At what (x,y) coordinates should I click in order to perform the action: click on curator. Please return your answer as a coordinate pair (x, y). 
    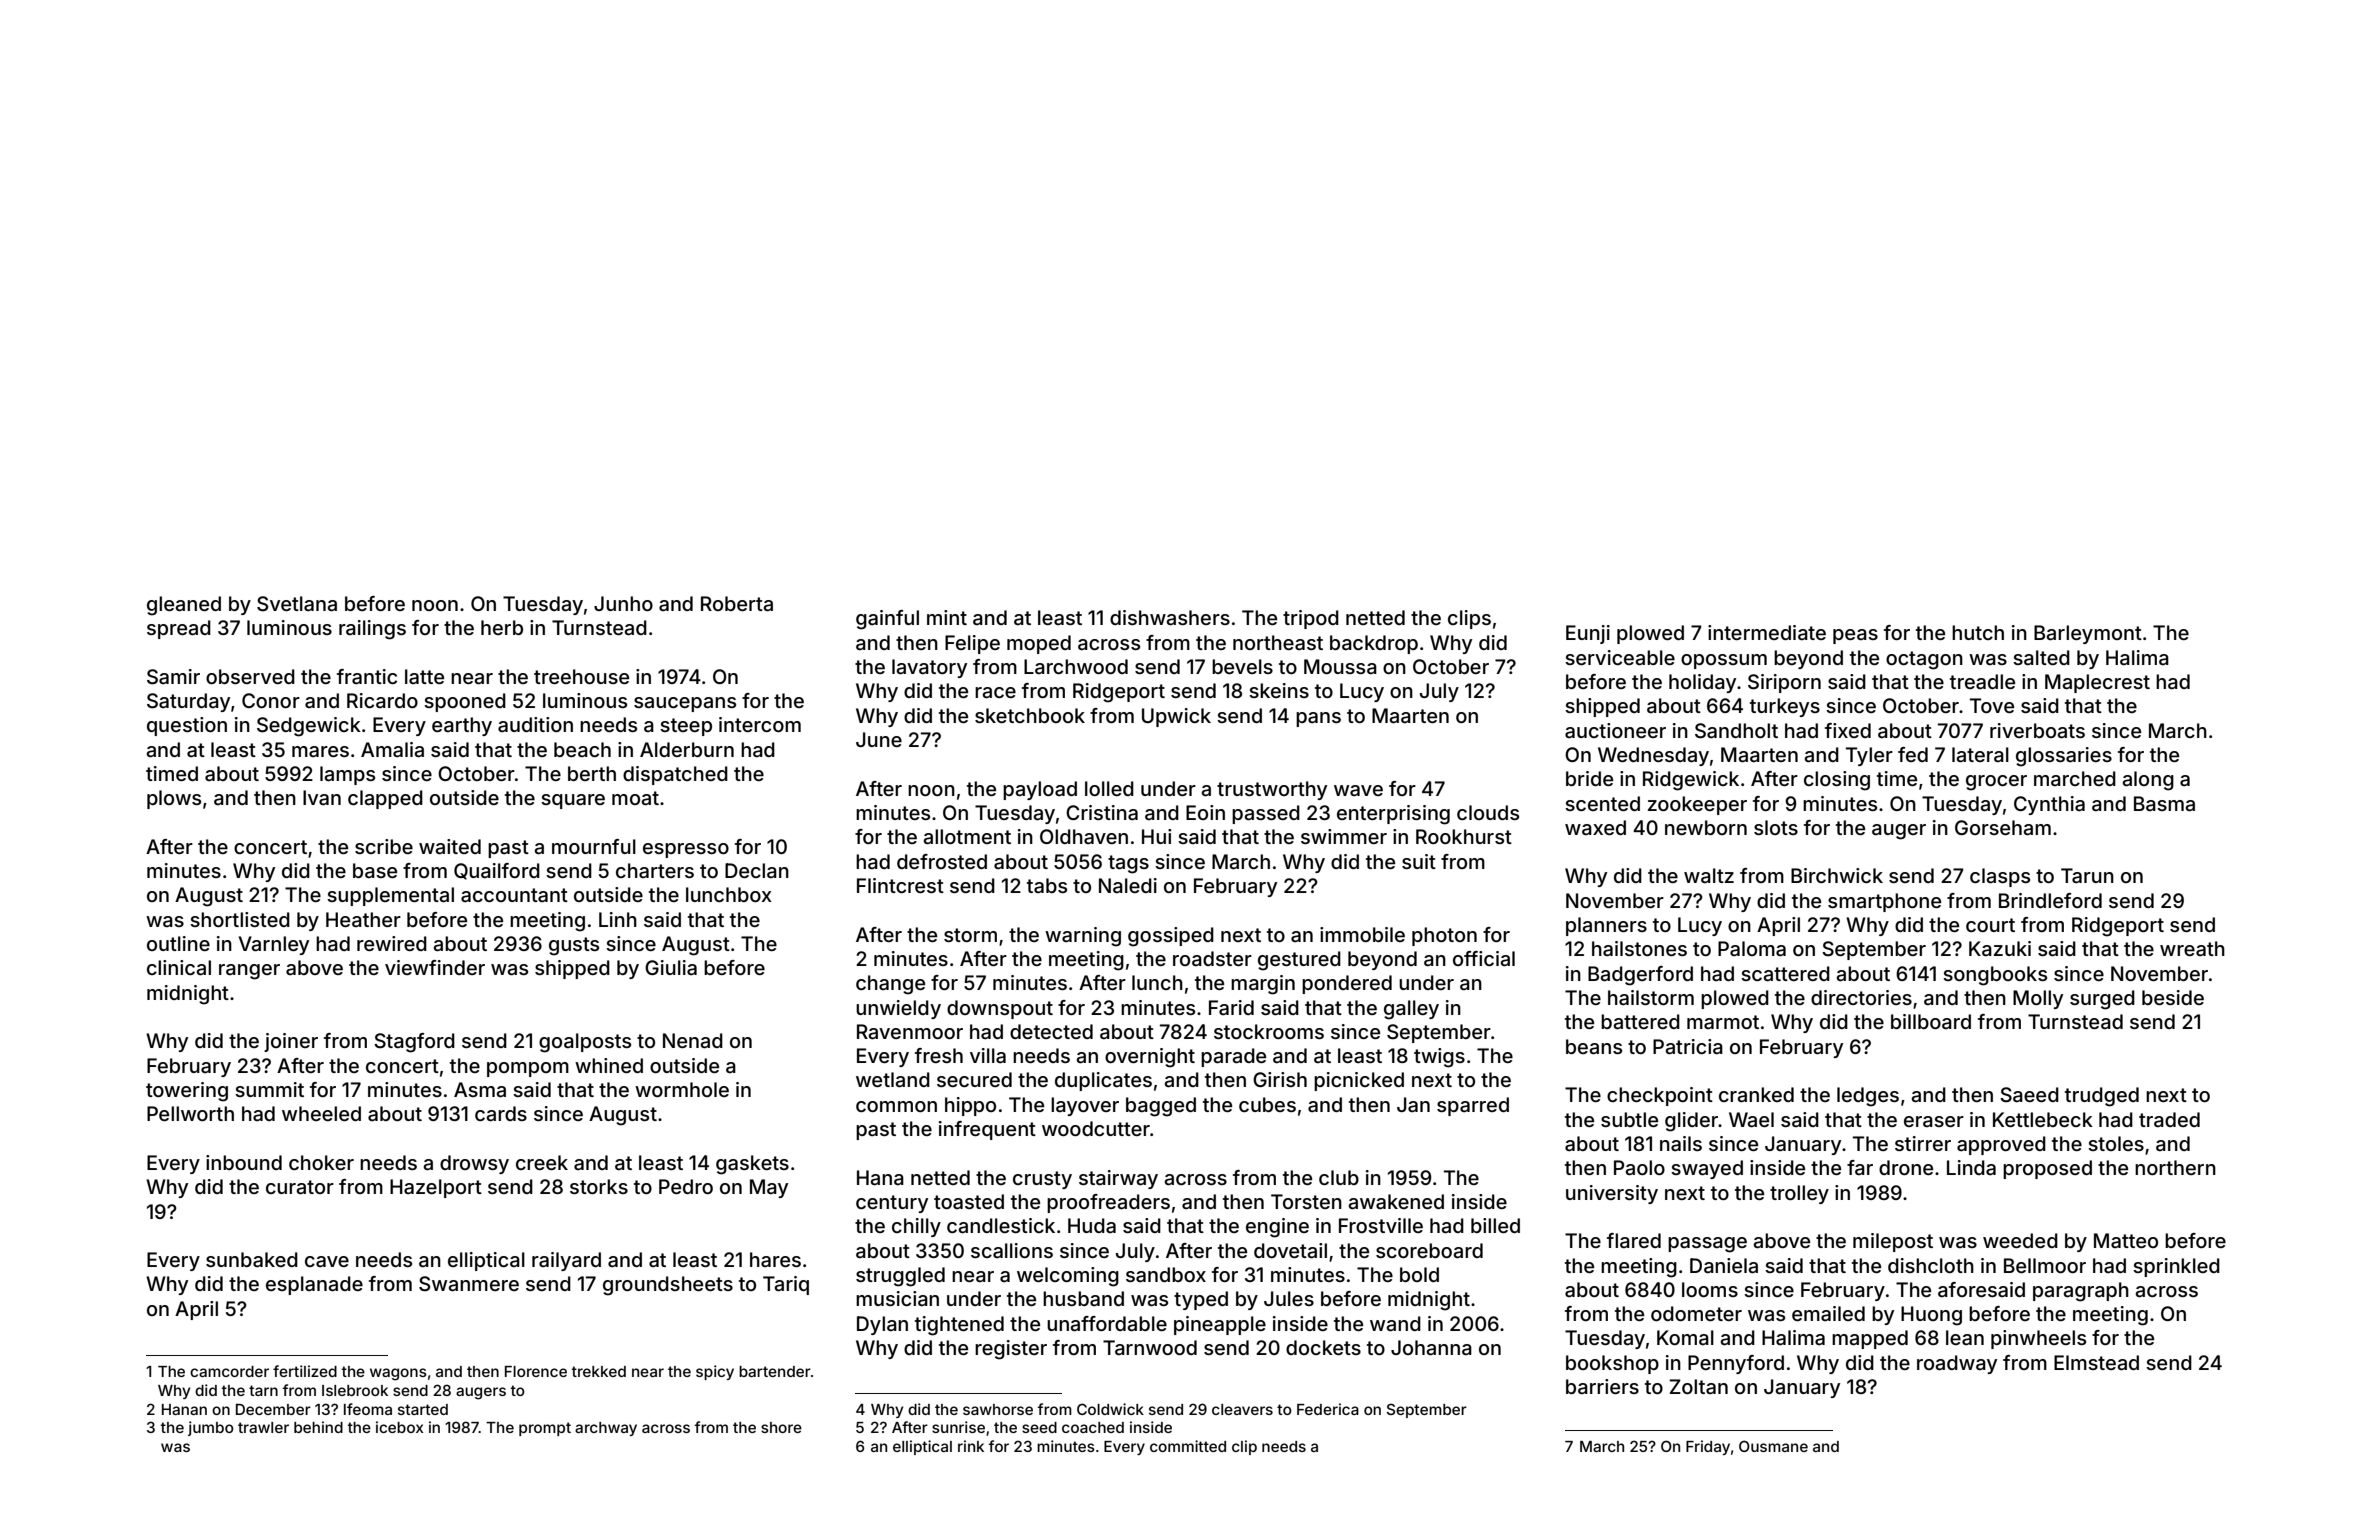
    Looking at the image, I should click on (300, 1187).
